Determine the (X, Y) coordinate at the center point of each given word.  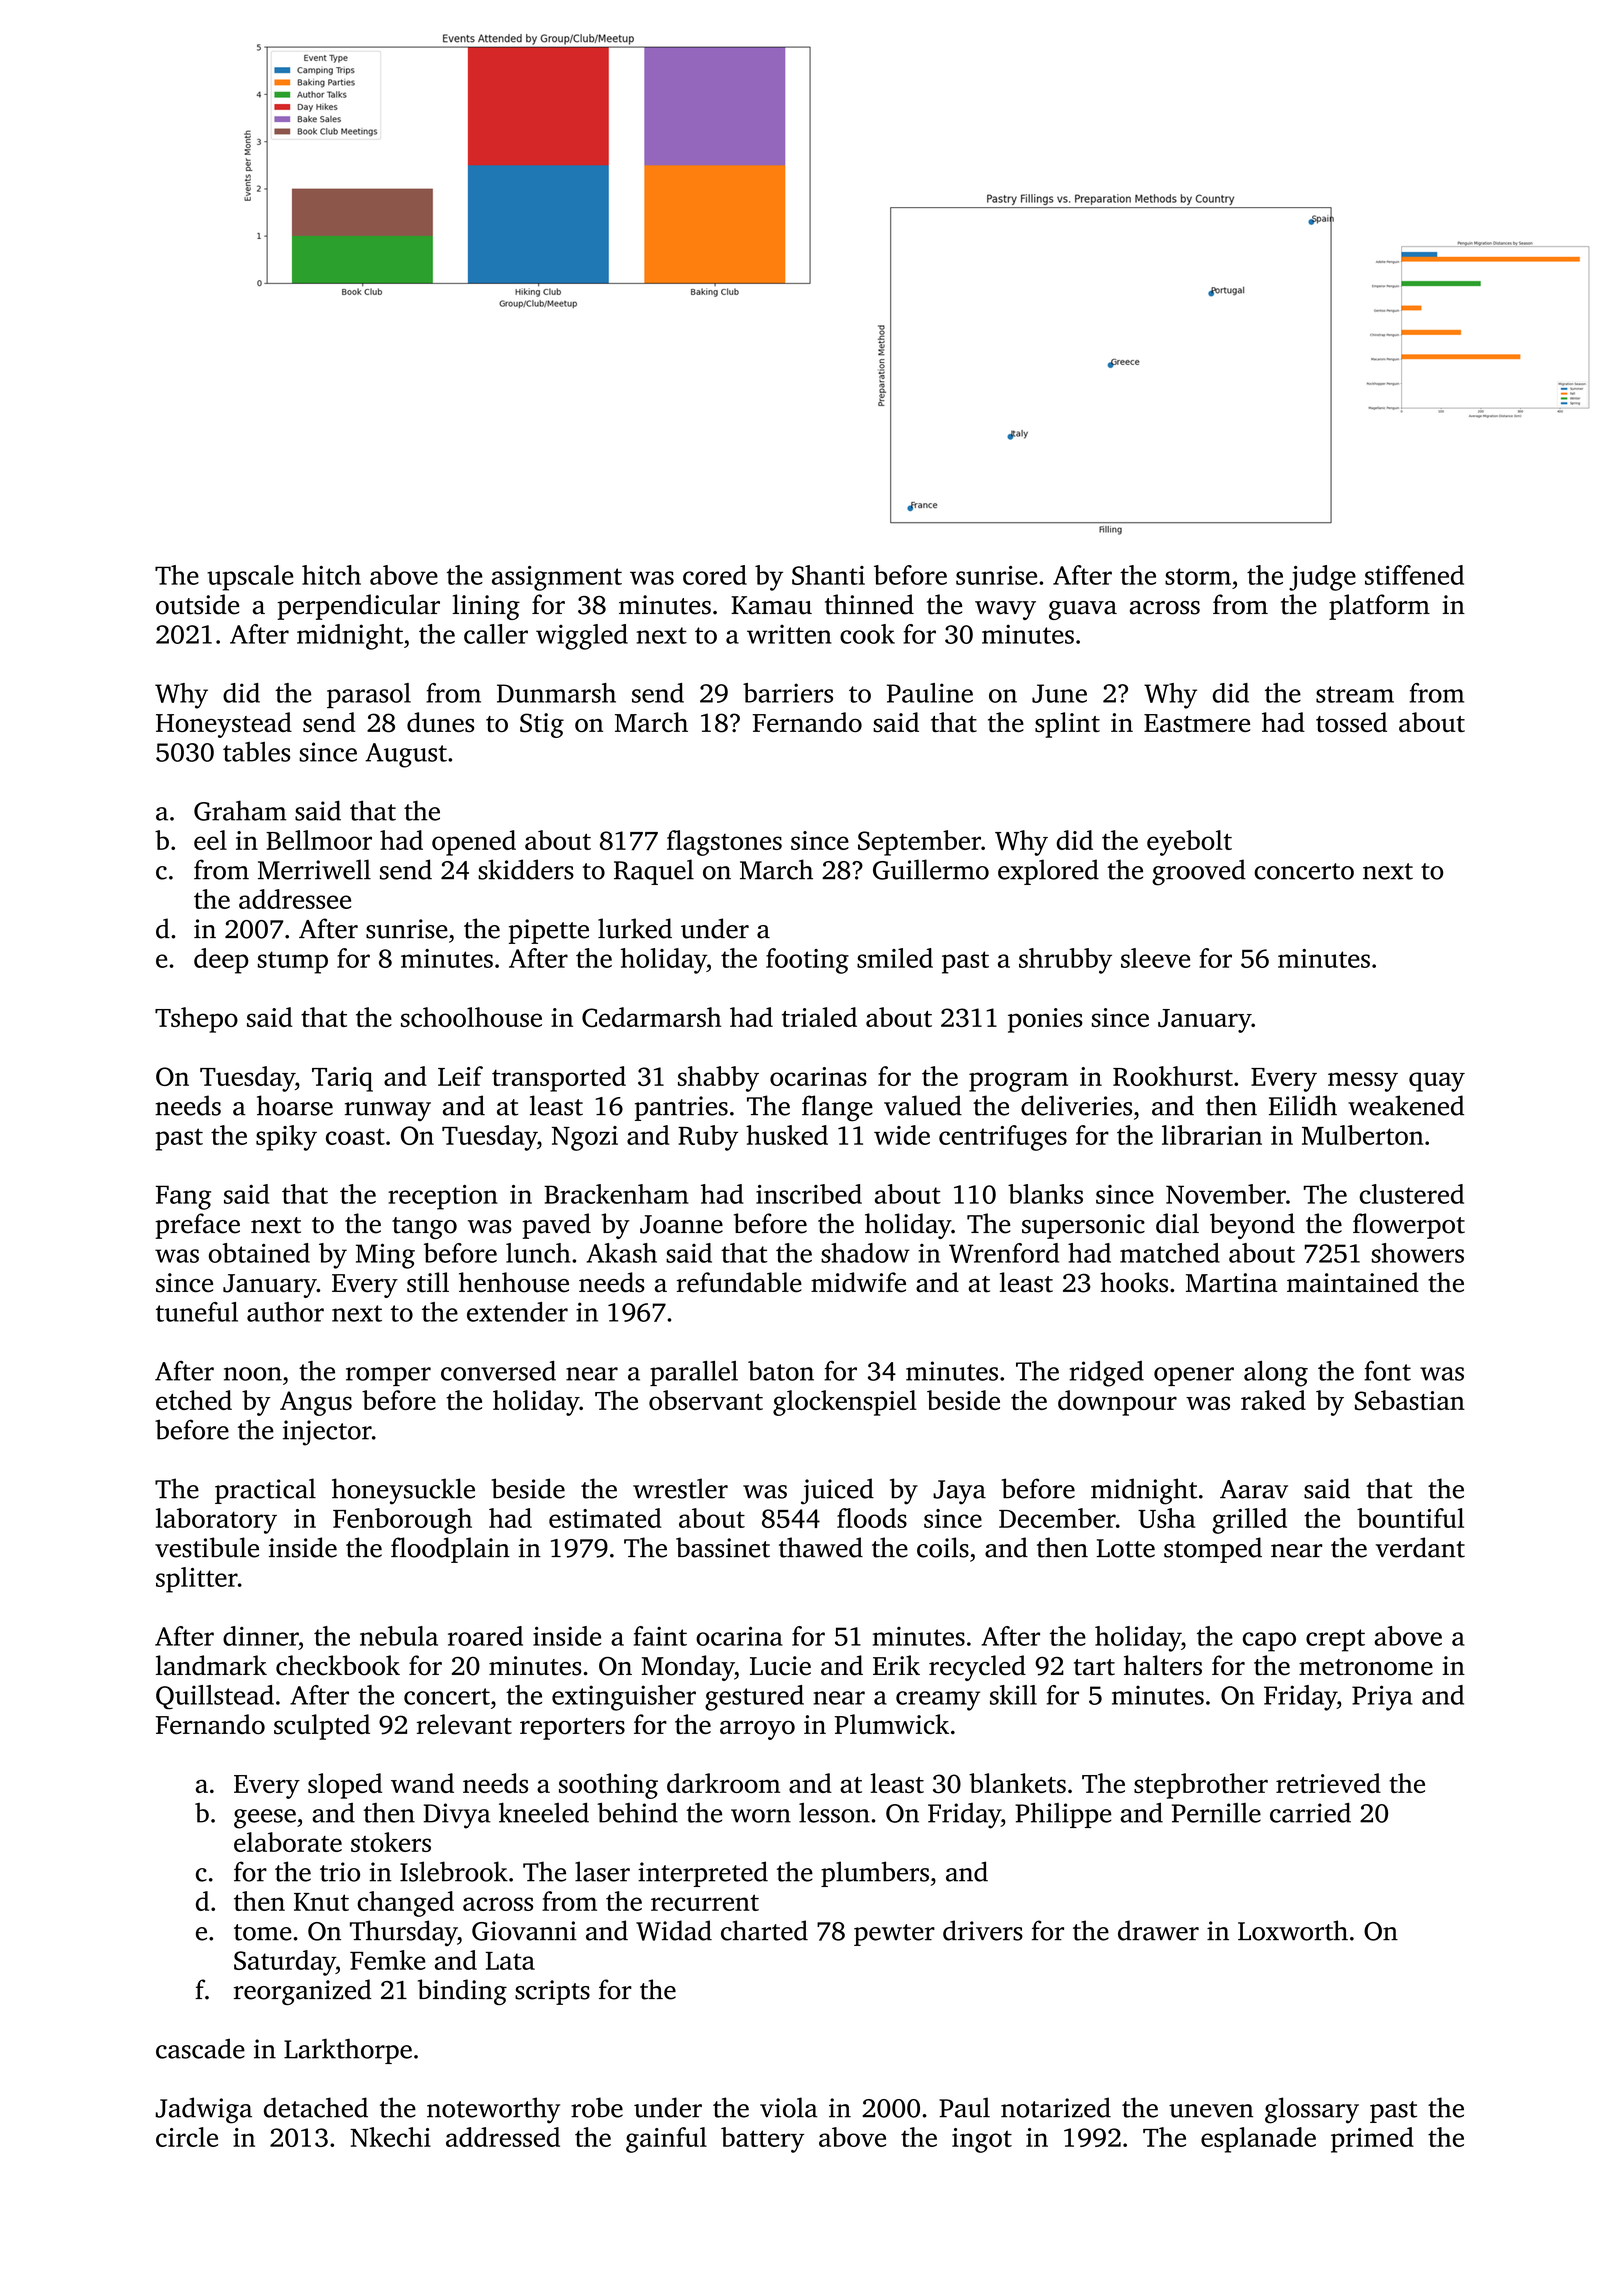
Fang (183, 1197)
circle (187, 2137)
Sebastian (1410, 1400)
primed (1372, 2140)
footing (807, 961)
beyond (1252, 1226)
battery (762, 2140)
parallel (694, 1373)
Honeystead (224, 725)
